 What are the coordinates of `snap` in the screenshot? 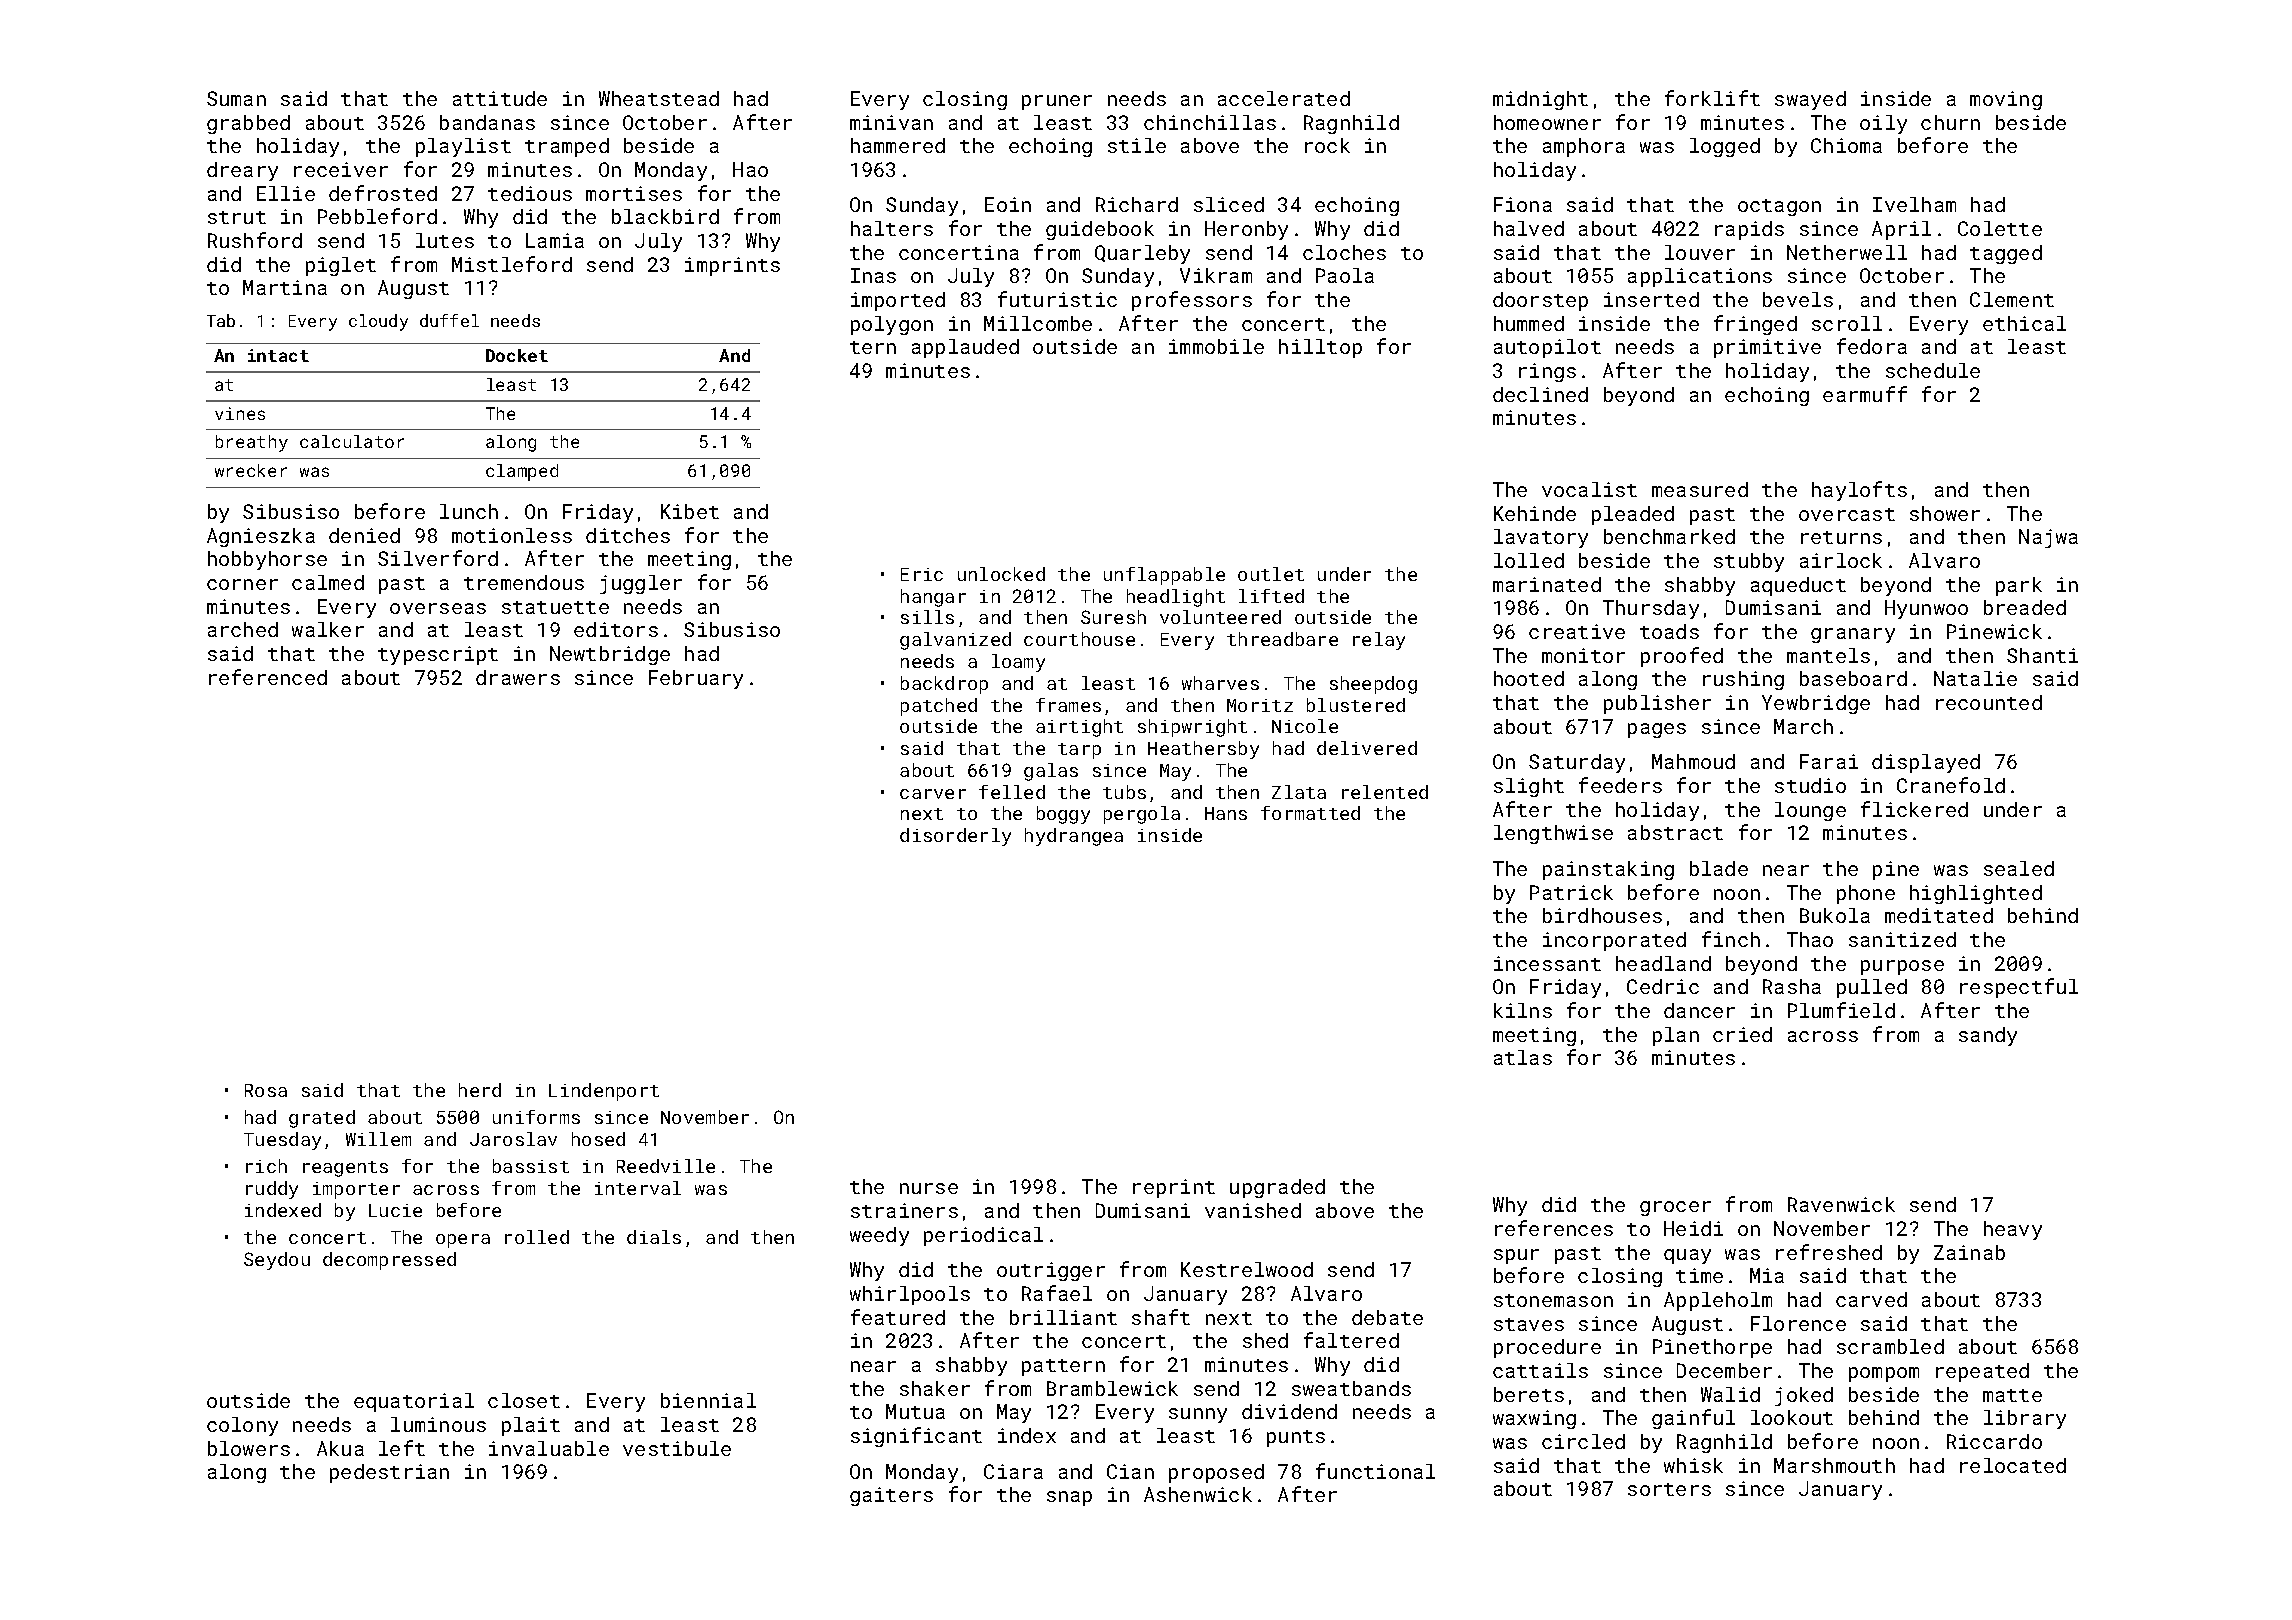 It's located at (1069, 1498).
